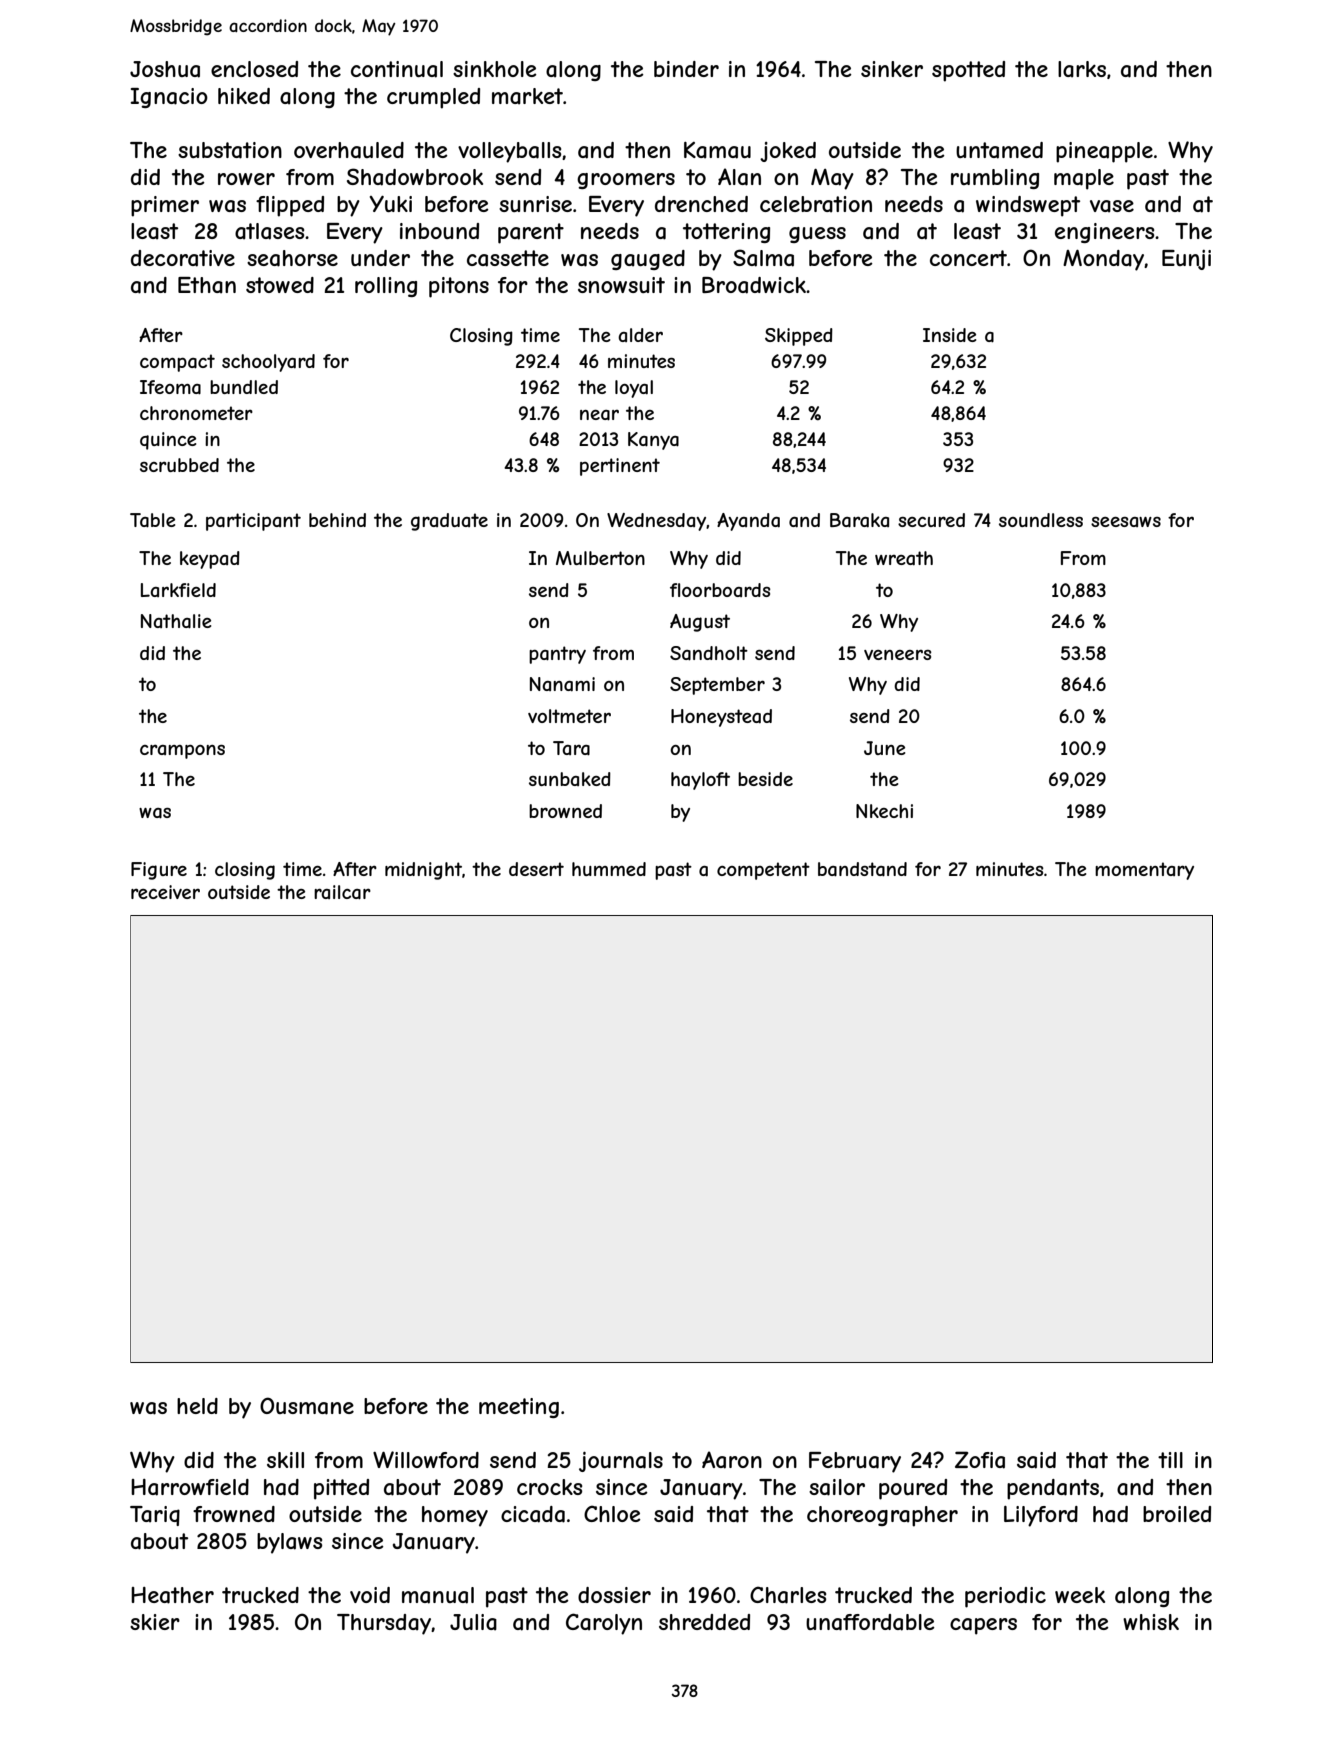  What do you see at coordinates (1144, 871) in the image?
I see `momentary` at bounding box center [1144, 871].
